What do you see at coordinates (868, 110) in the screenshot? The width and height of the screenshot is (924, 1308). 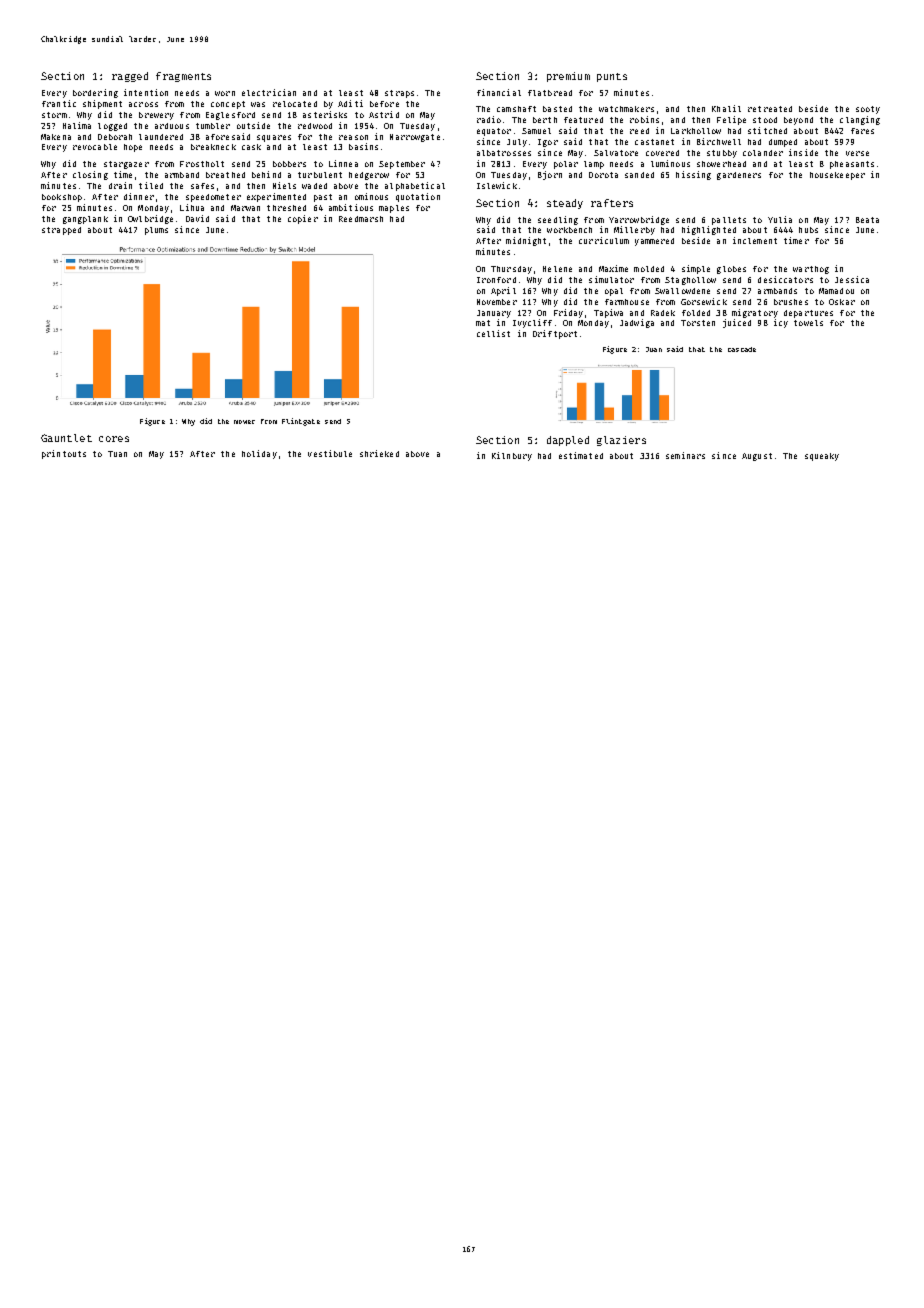 I see `sooty` at bounding box center [868, 110].
